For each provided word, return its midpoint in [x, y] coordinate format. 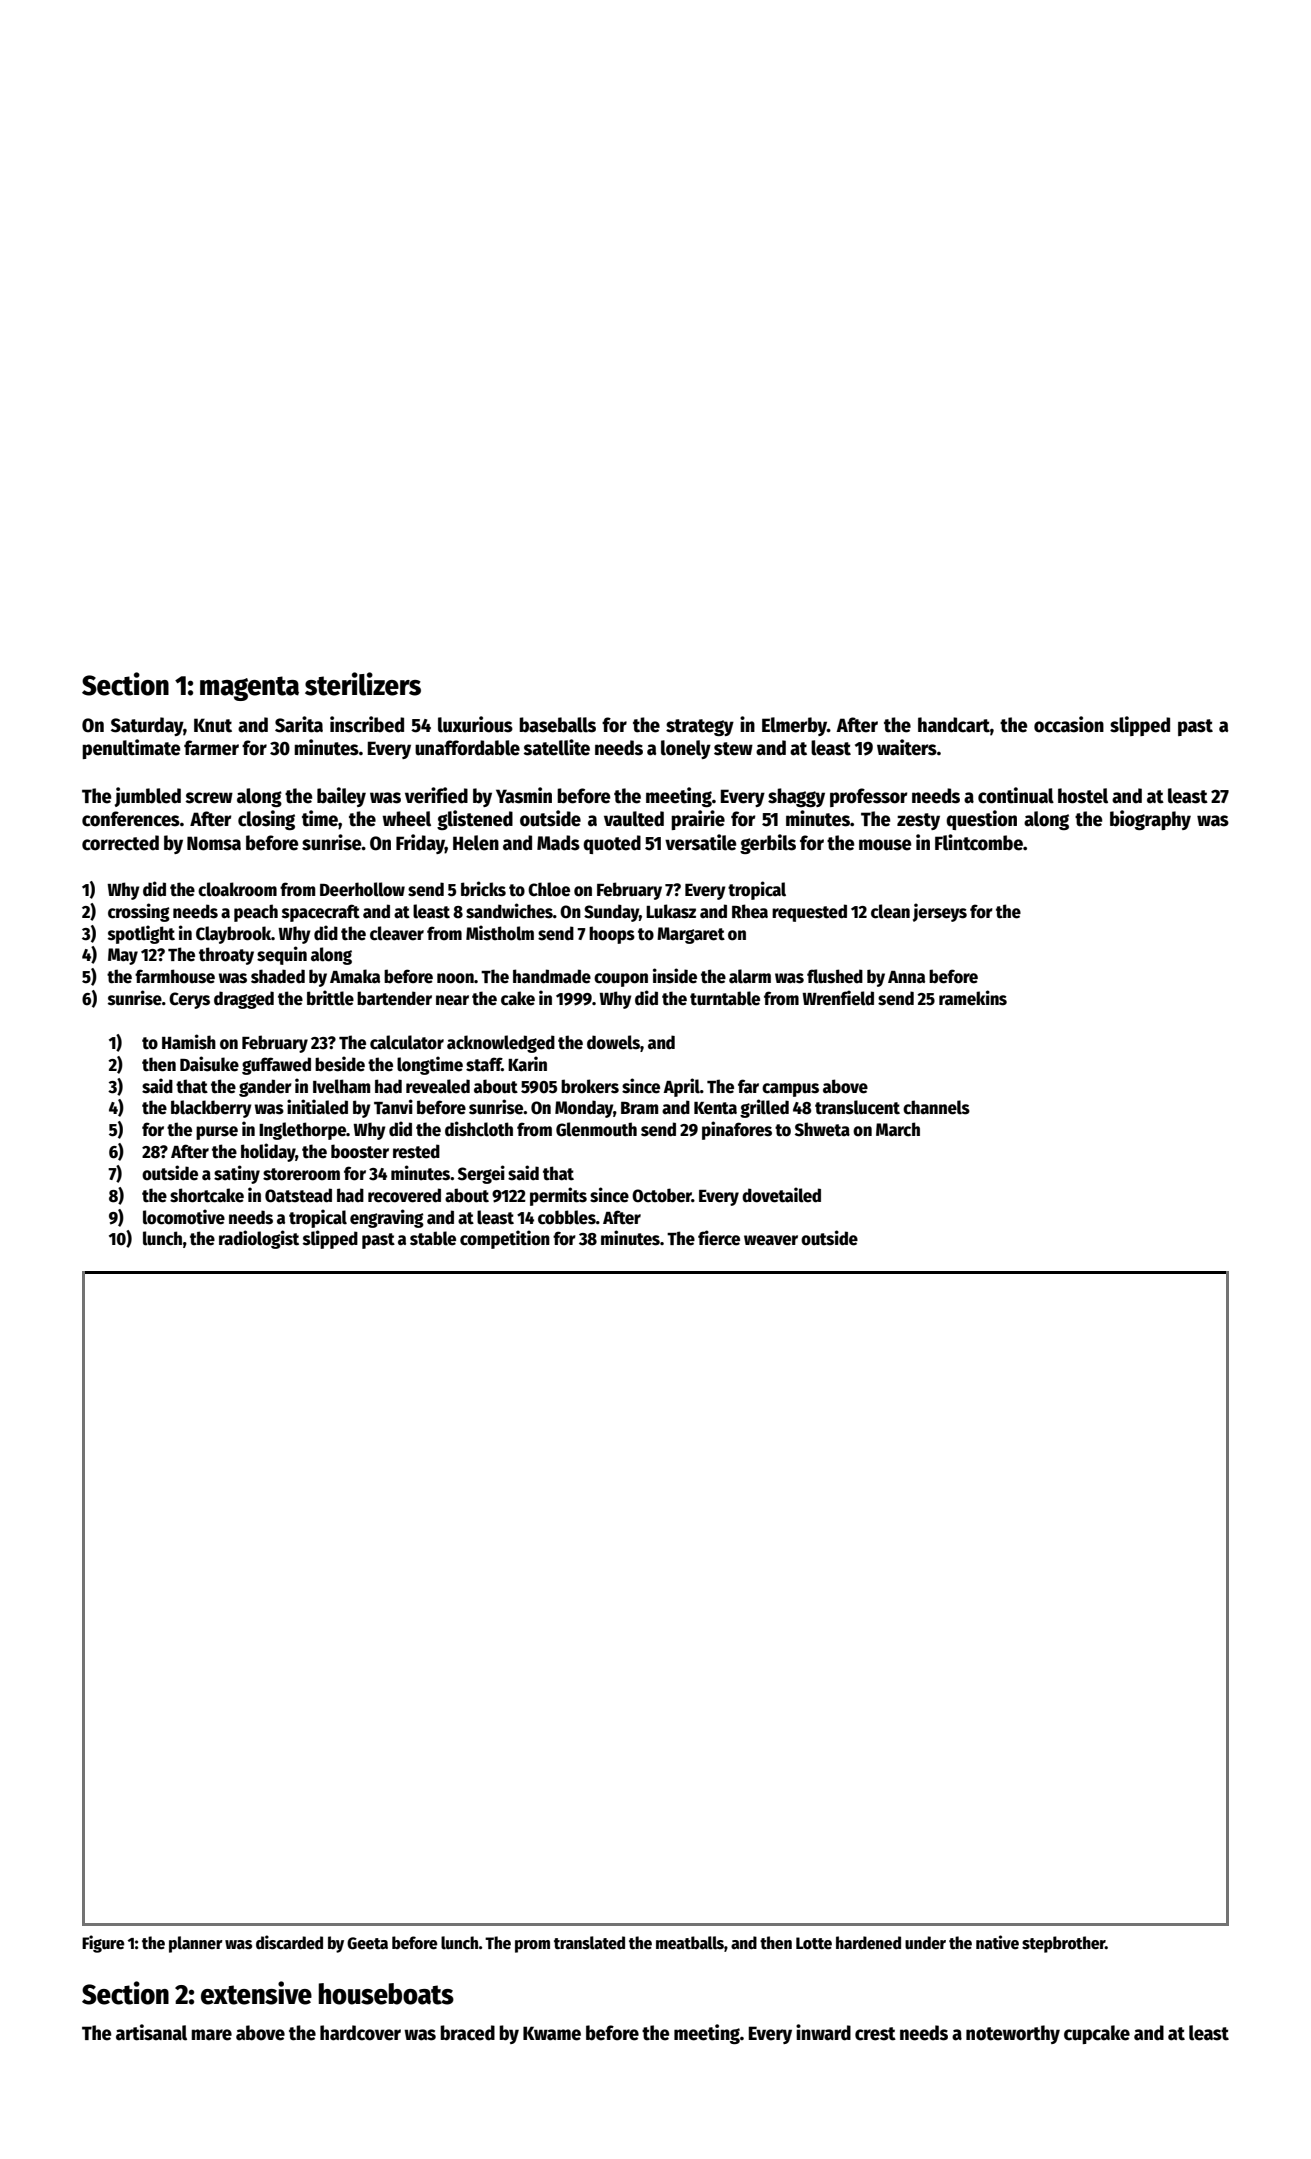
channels [936, 1107]
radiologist [259, 1239]
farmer [211, 748]
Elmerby [794, 726]
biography [1150, 820]
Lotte [814, 1943]
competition [505, 1239]
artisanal [151, 2032]
